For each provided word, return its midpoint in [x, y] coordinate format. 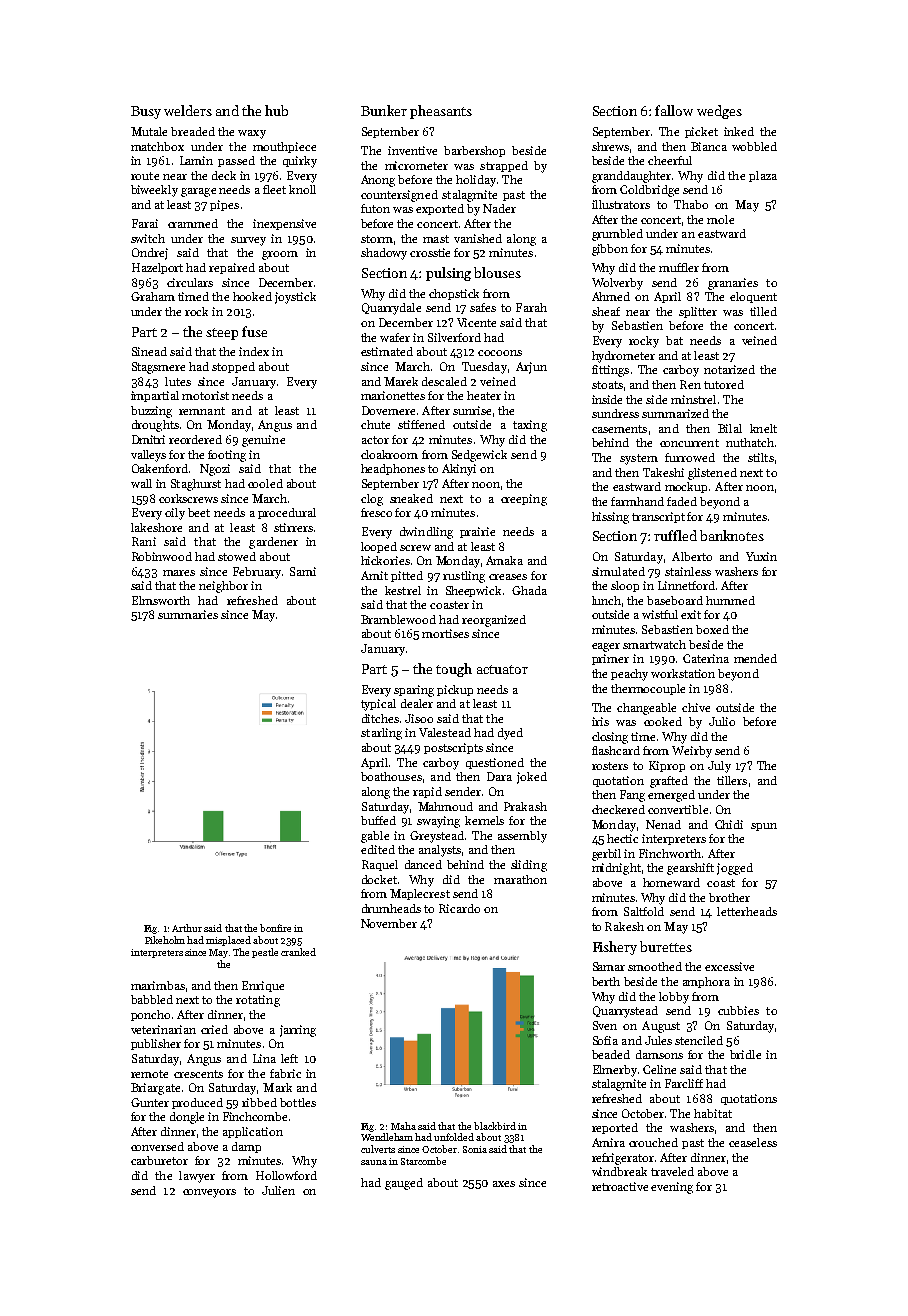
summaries [188, 614]
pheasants [441, 112]
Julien [278, 1190]
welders [188, 110]
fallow [674, 110]
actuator [502, 669]
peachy [629, 675]
